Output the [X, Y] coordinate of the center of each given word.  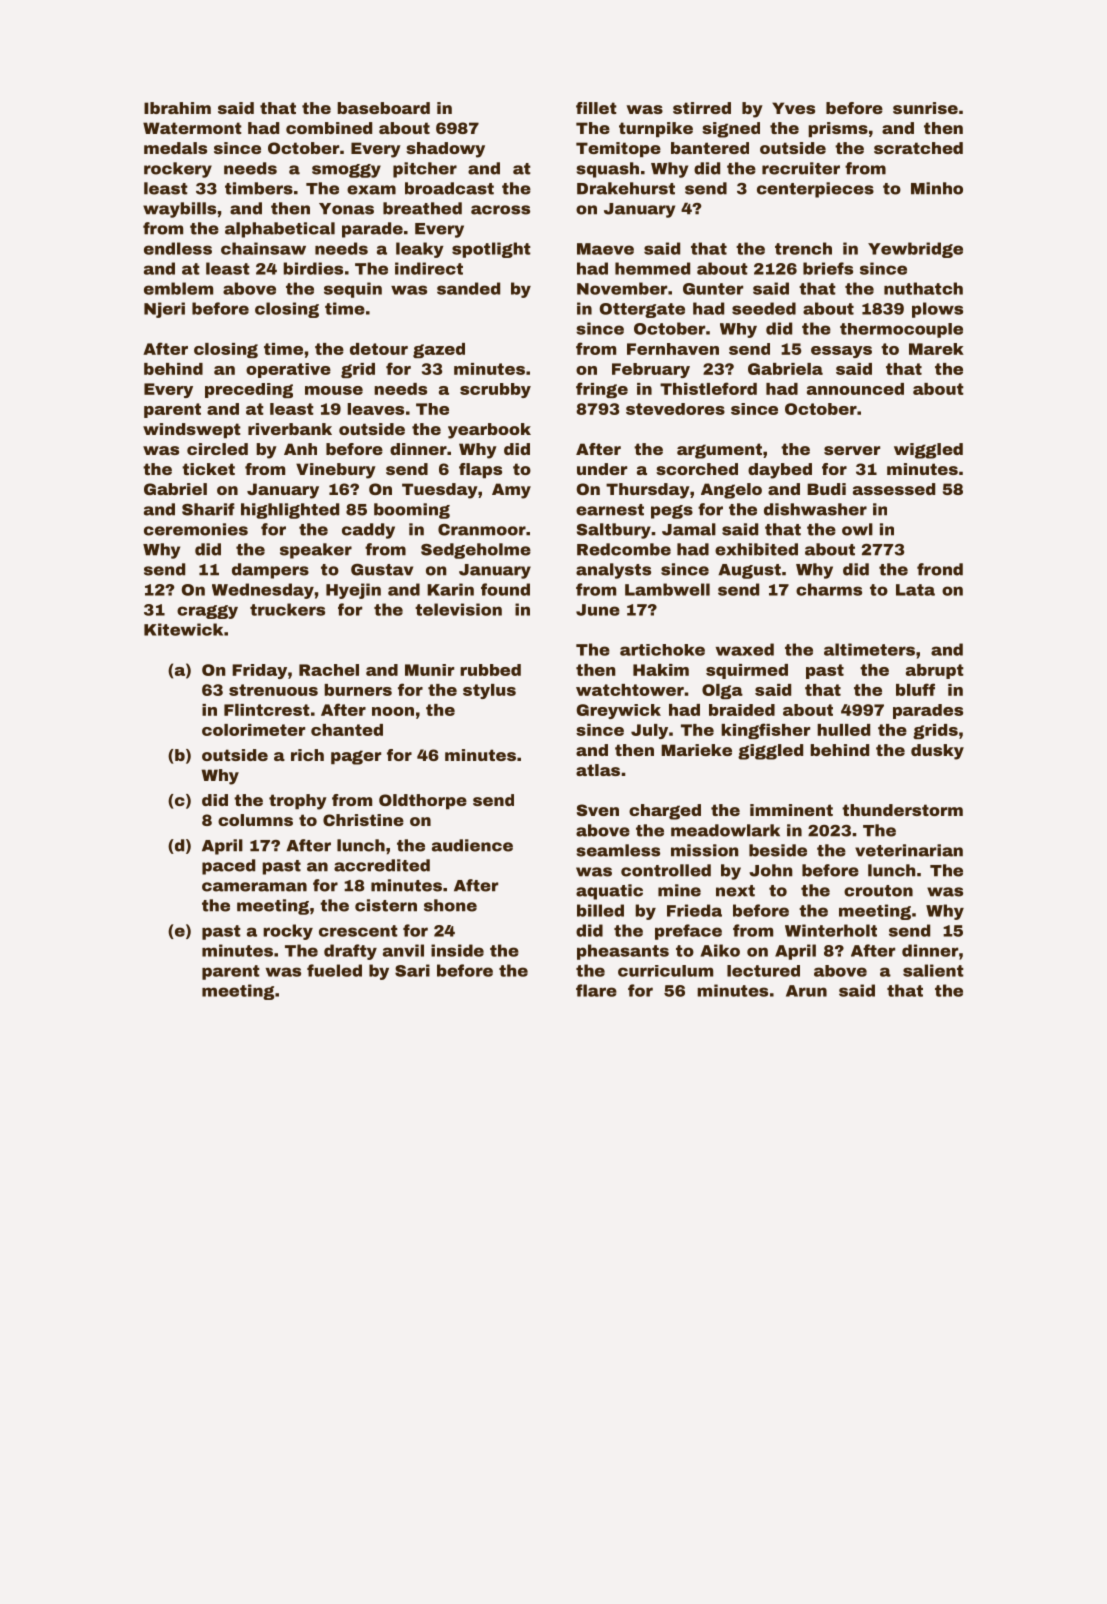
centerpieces [815, 190]
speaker [316, 551]
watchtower [630, 690]
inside [457, 950]
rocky [288, 932]
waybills [179, 210]
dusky [937, 752]
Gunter [713, 289]
